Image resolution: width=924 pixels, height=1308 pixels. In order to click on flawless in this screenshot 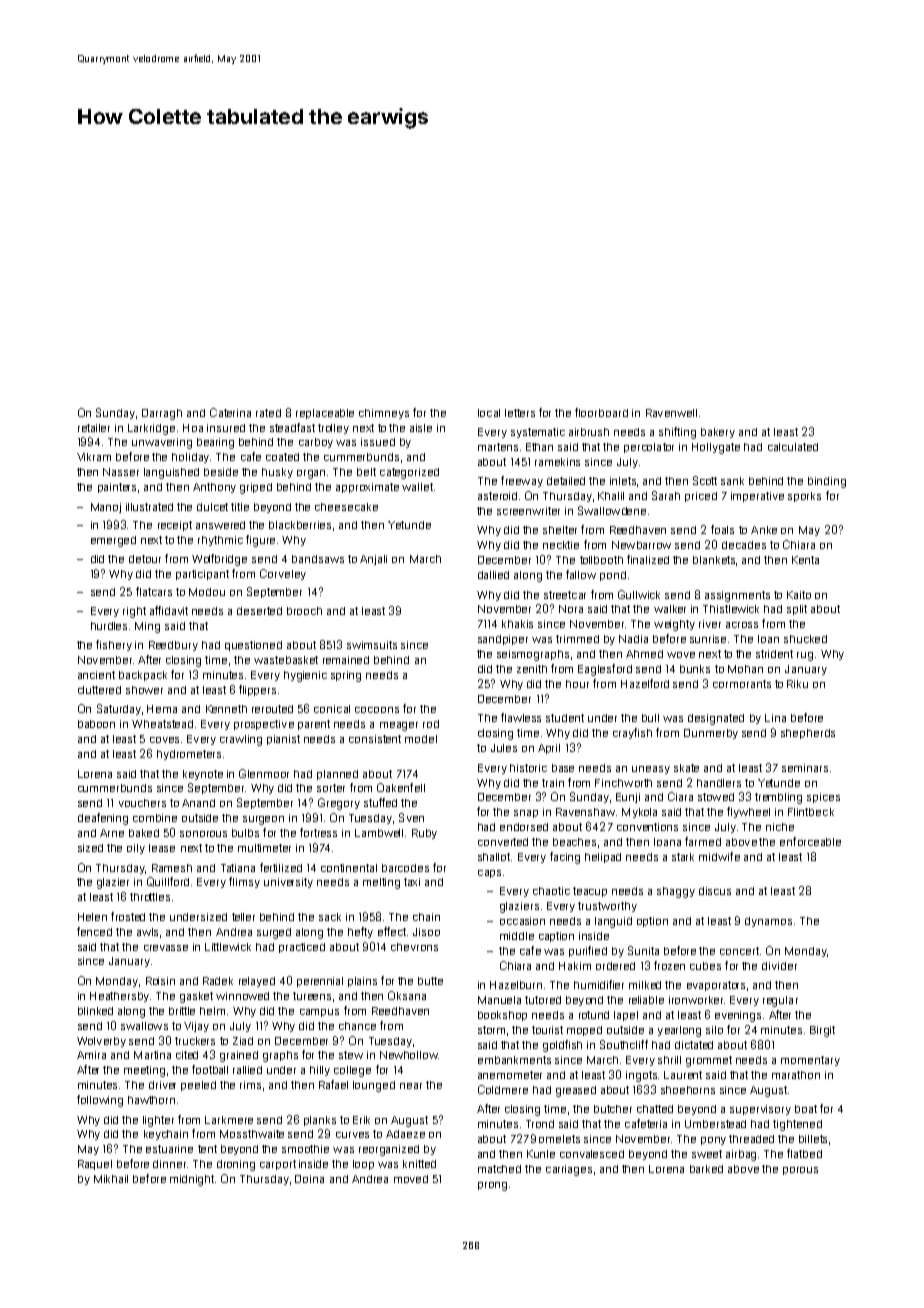, I will do `click(521, 717)`.
